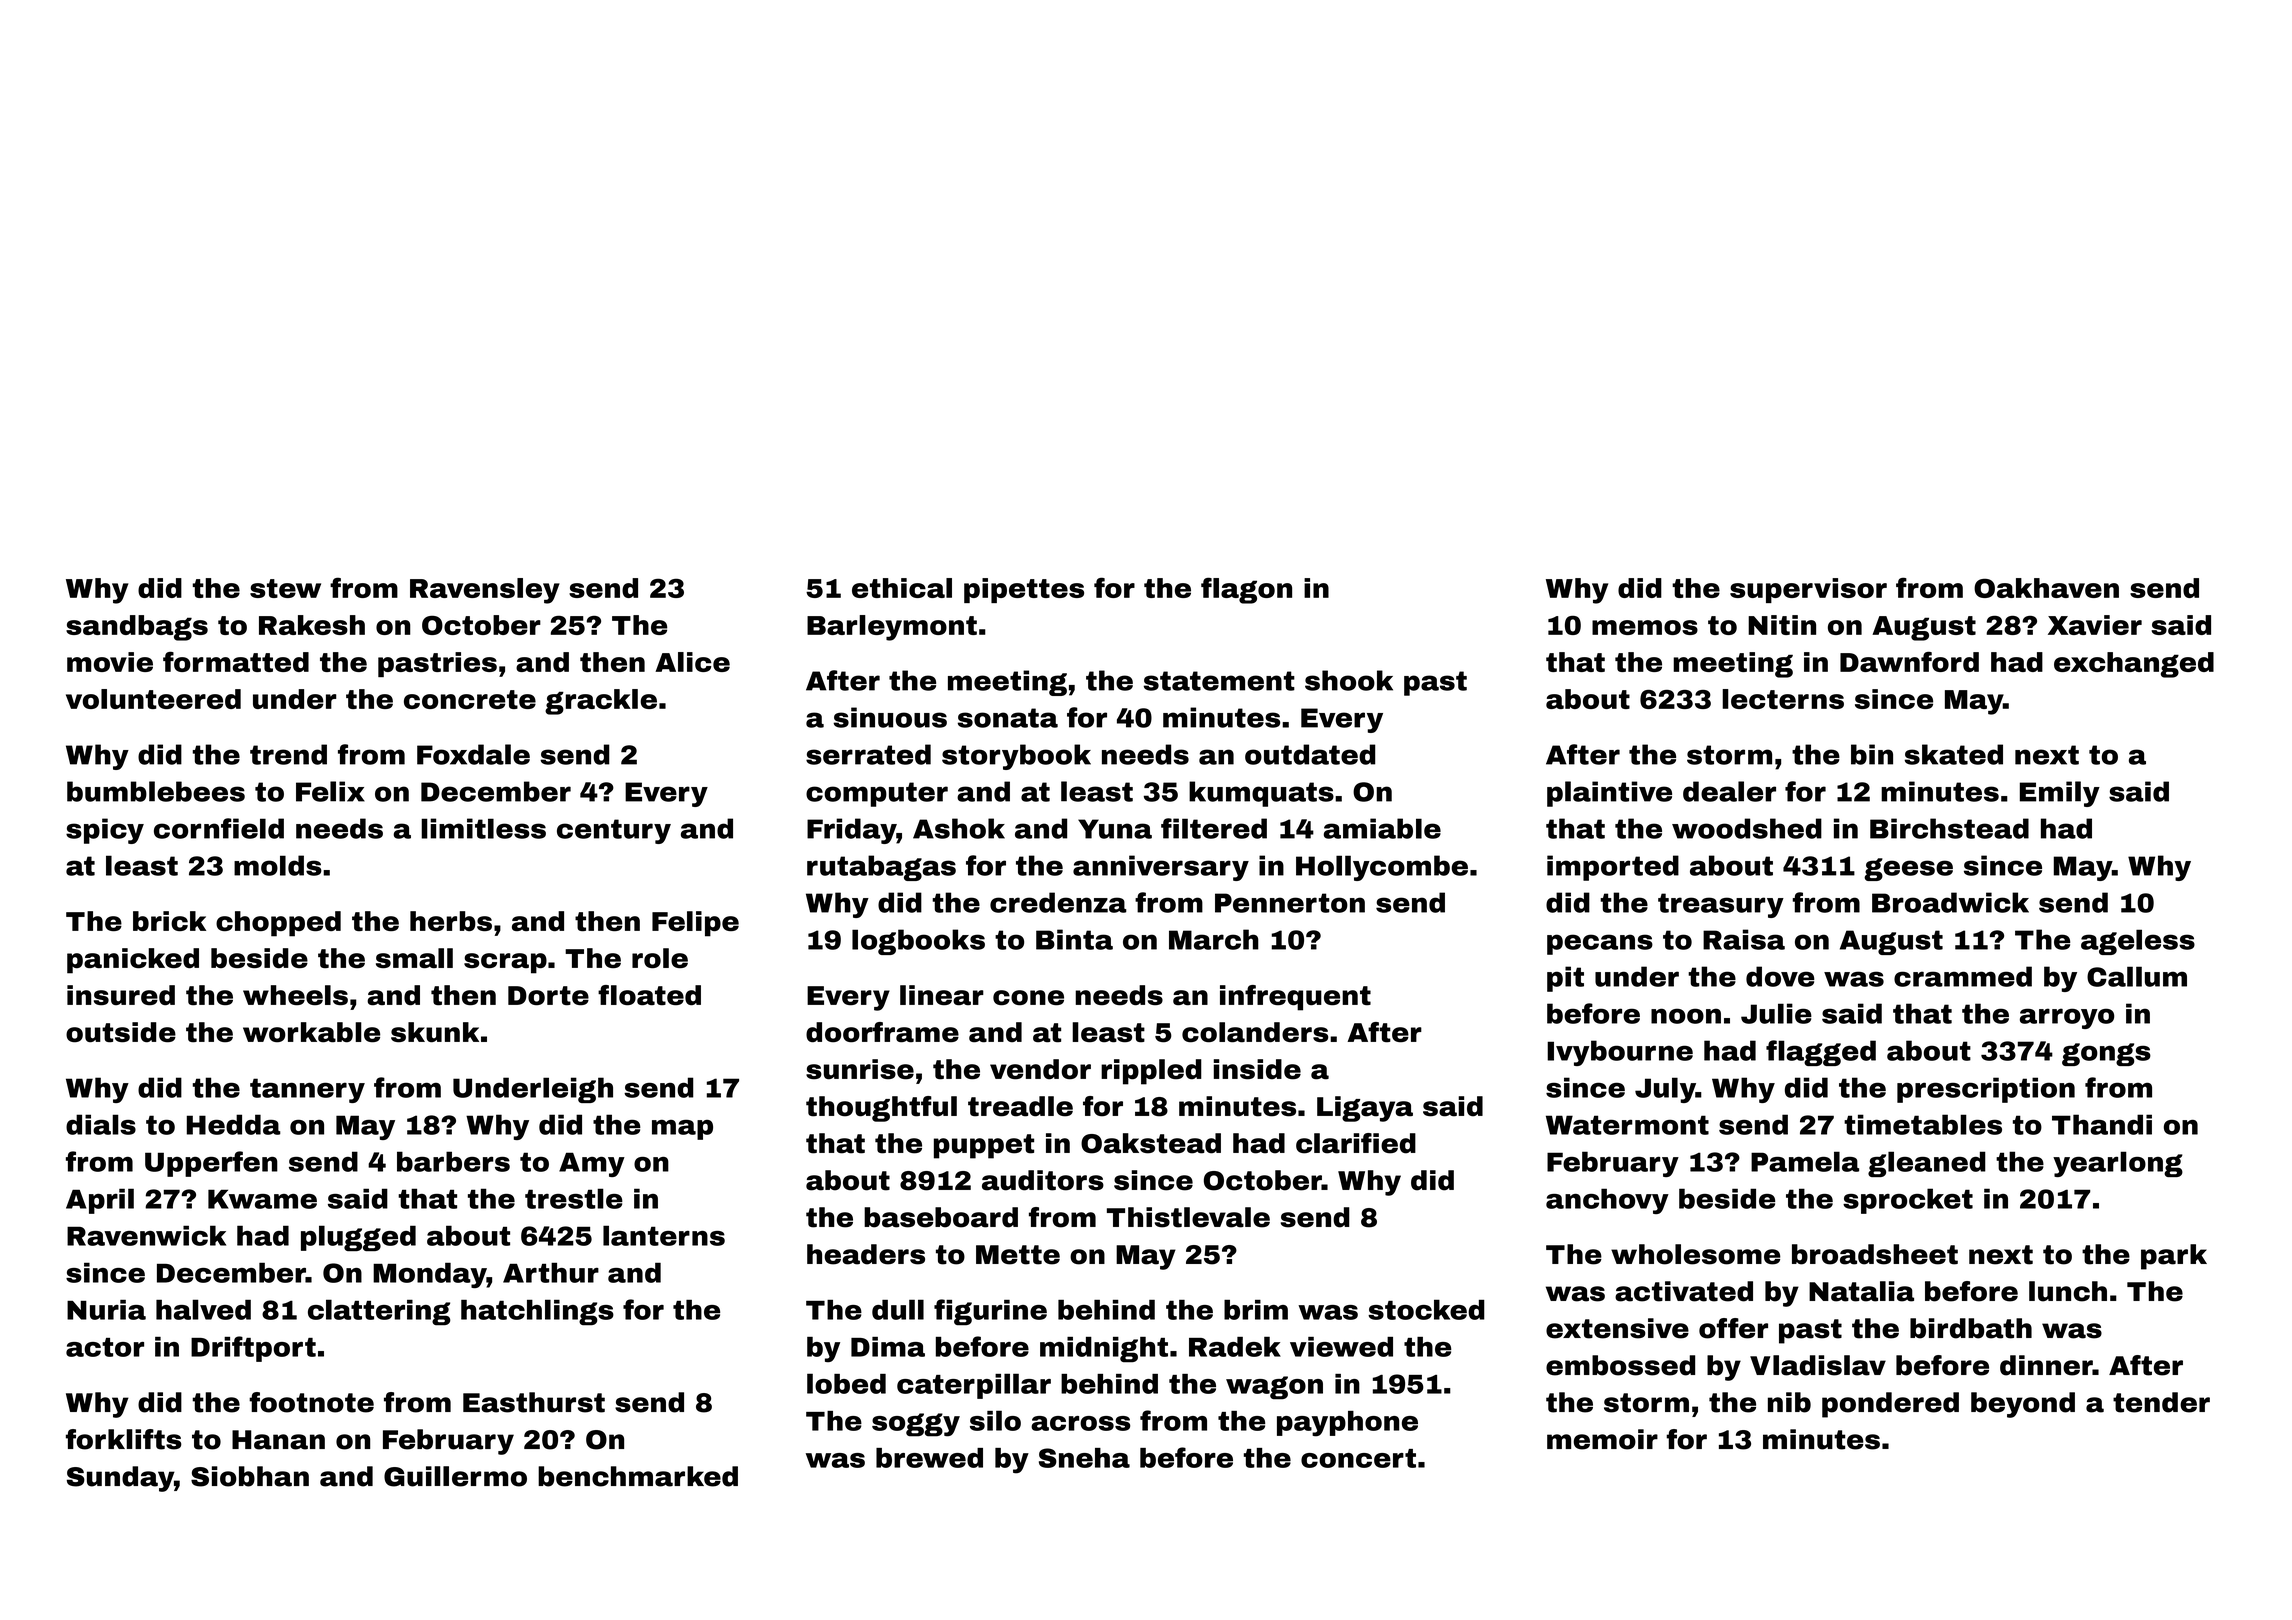 This page has width=2292, height=1620. What do you see at coordinates (1875, 1254) in the page?
I see `broadsheet` at bounding box center [1875, 1254].
